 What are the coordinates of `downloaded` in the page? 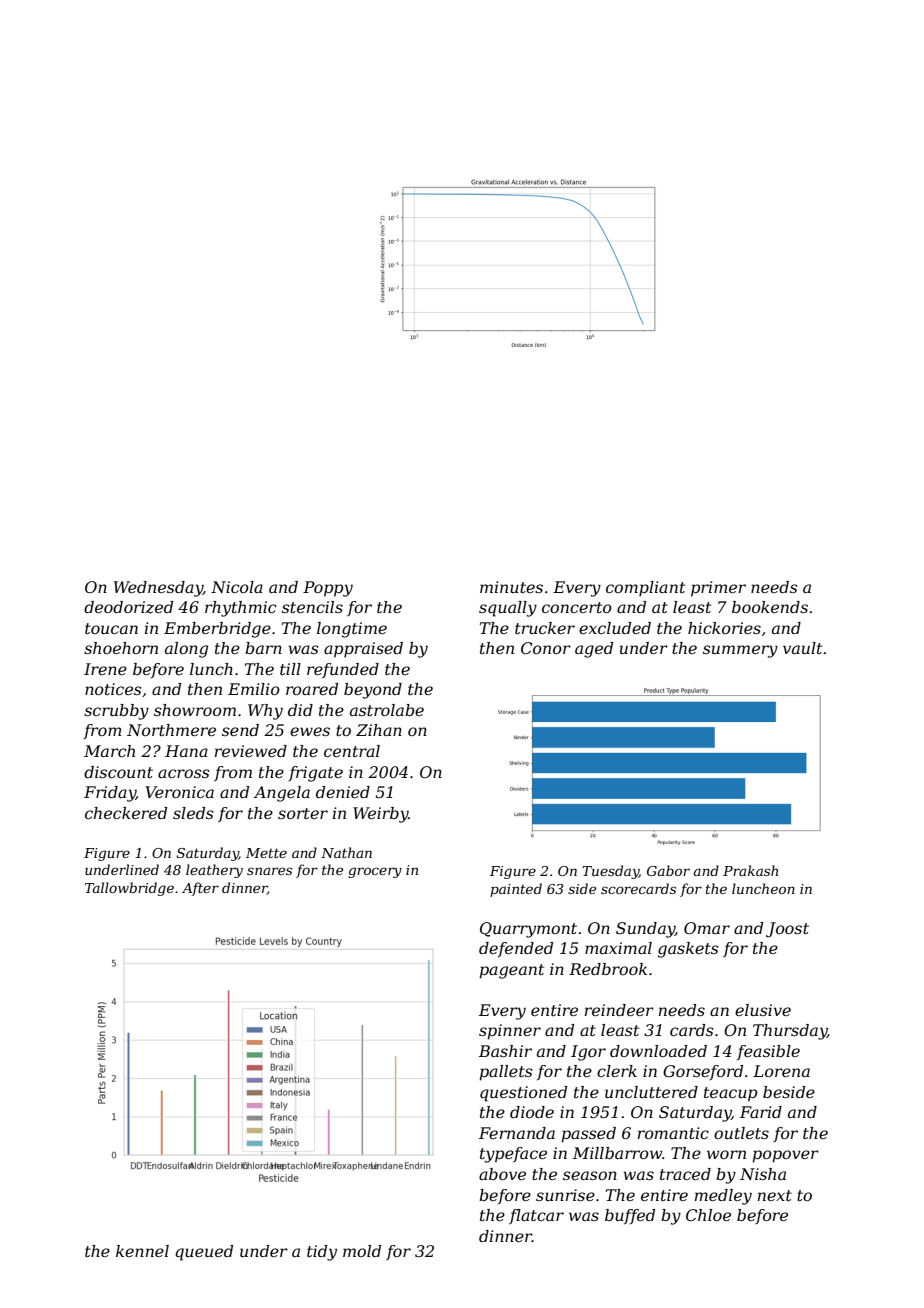 It's located at (658, 1051).
